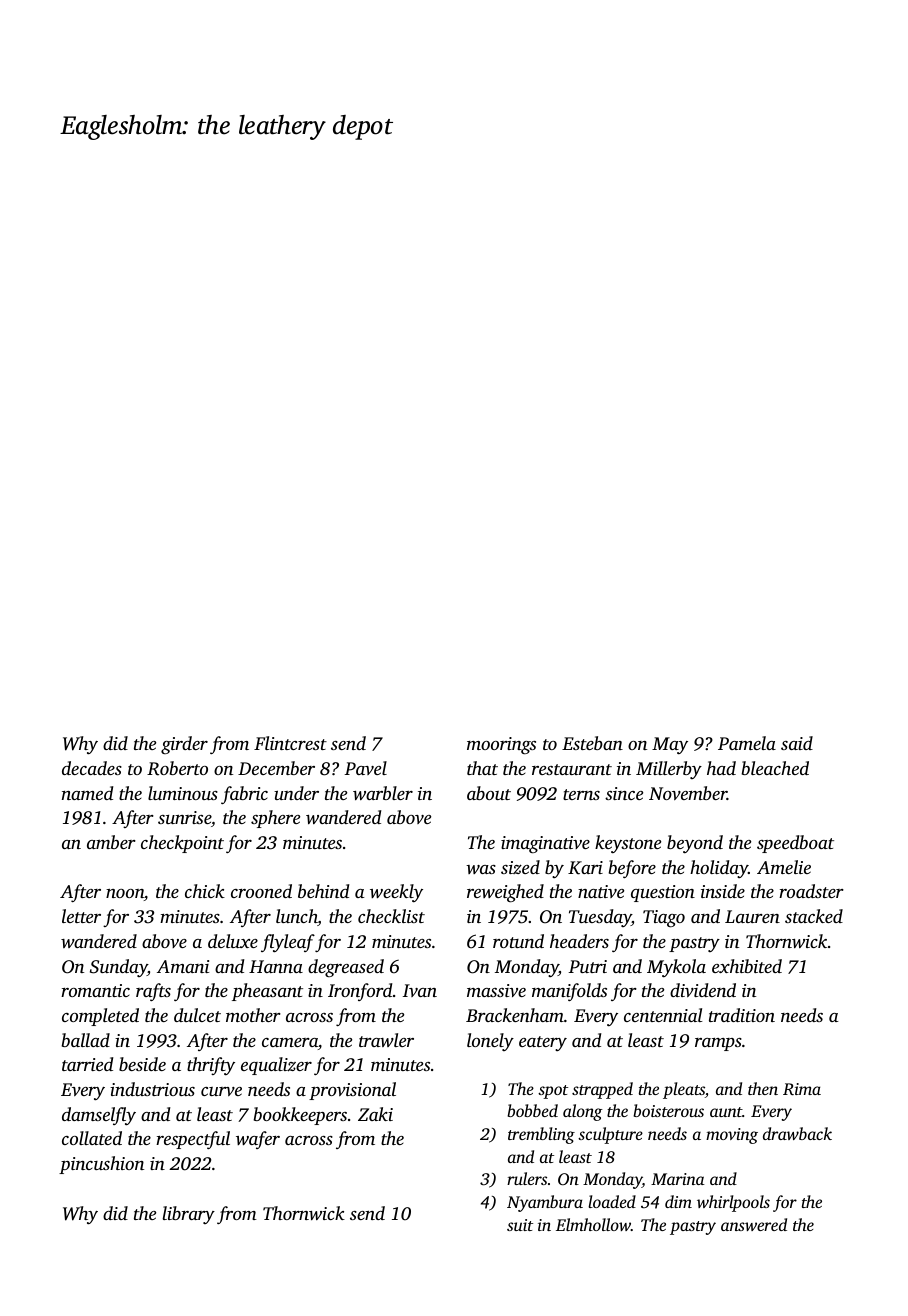 Image resolution: width=908 pixels, height=1316 pixels. Describe the element at coordinates (420, 990) in the screenshot. I see `Ivan` at that location.
